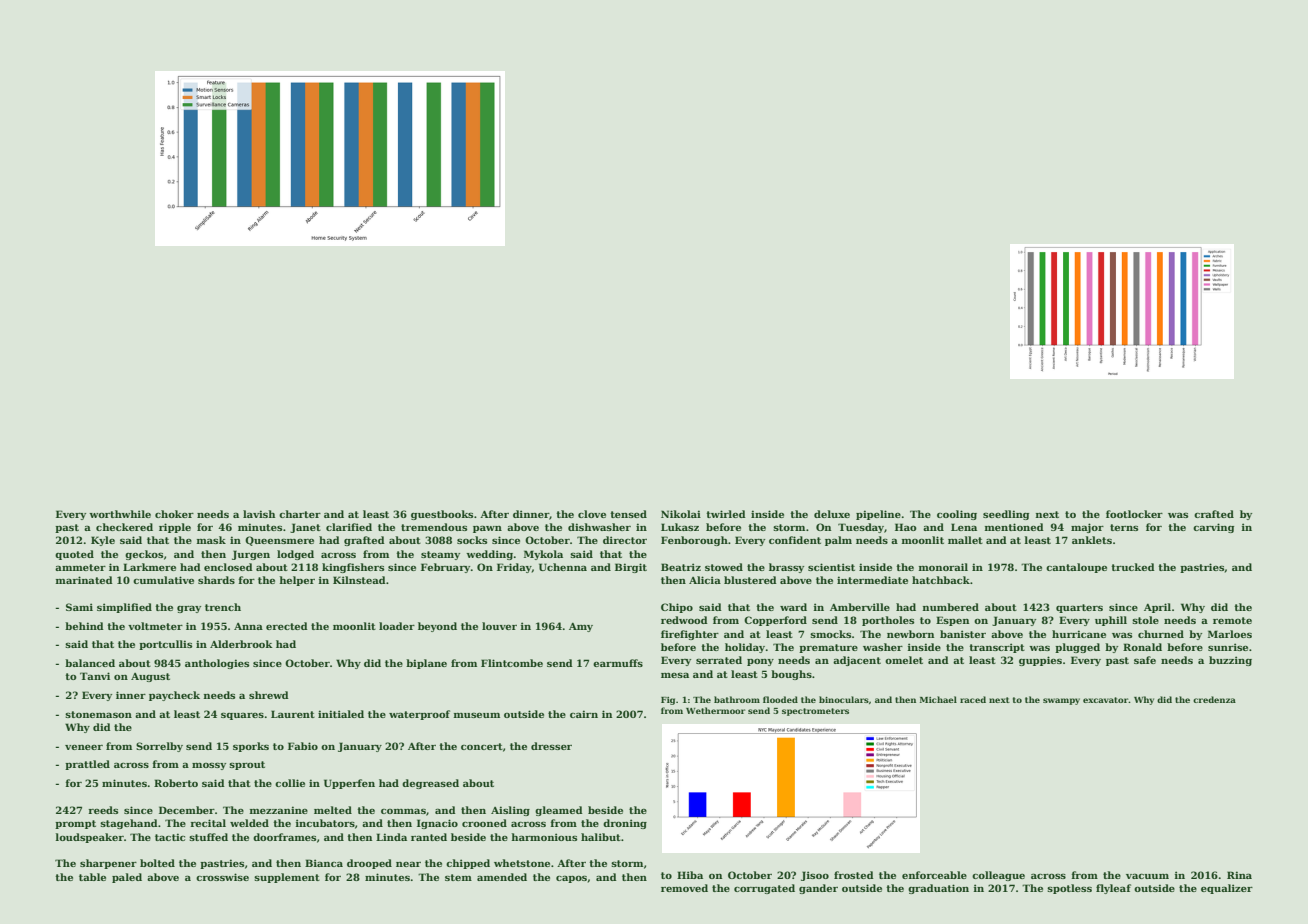 Image resolution: width=1308 pixels, height=924 pixels. I want to click on supplement, so click(287, 878).
